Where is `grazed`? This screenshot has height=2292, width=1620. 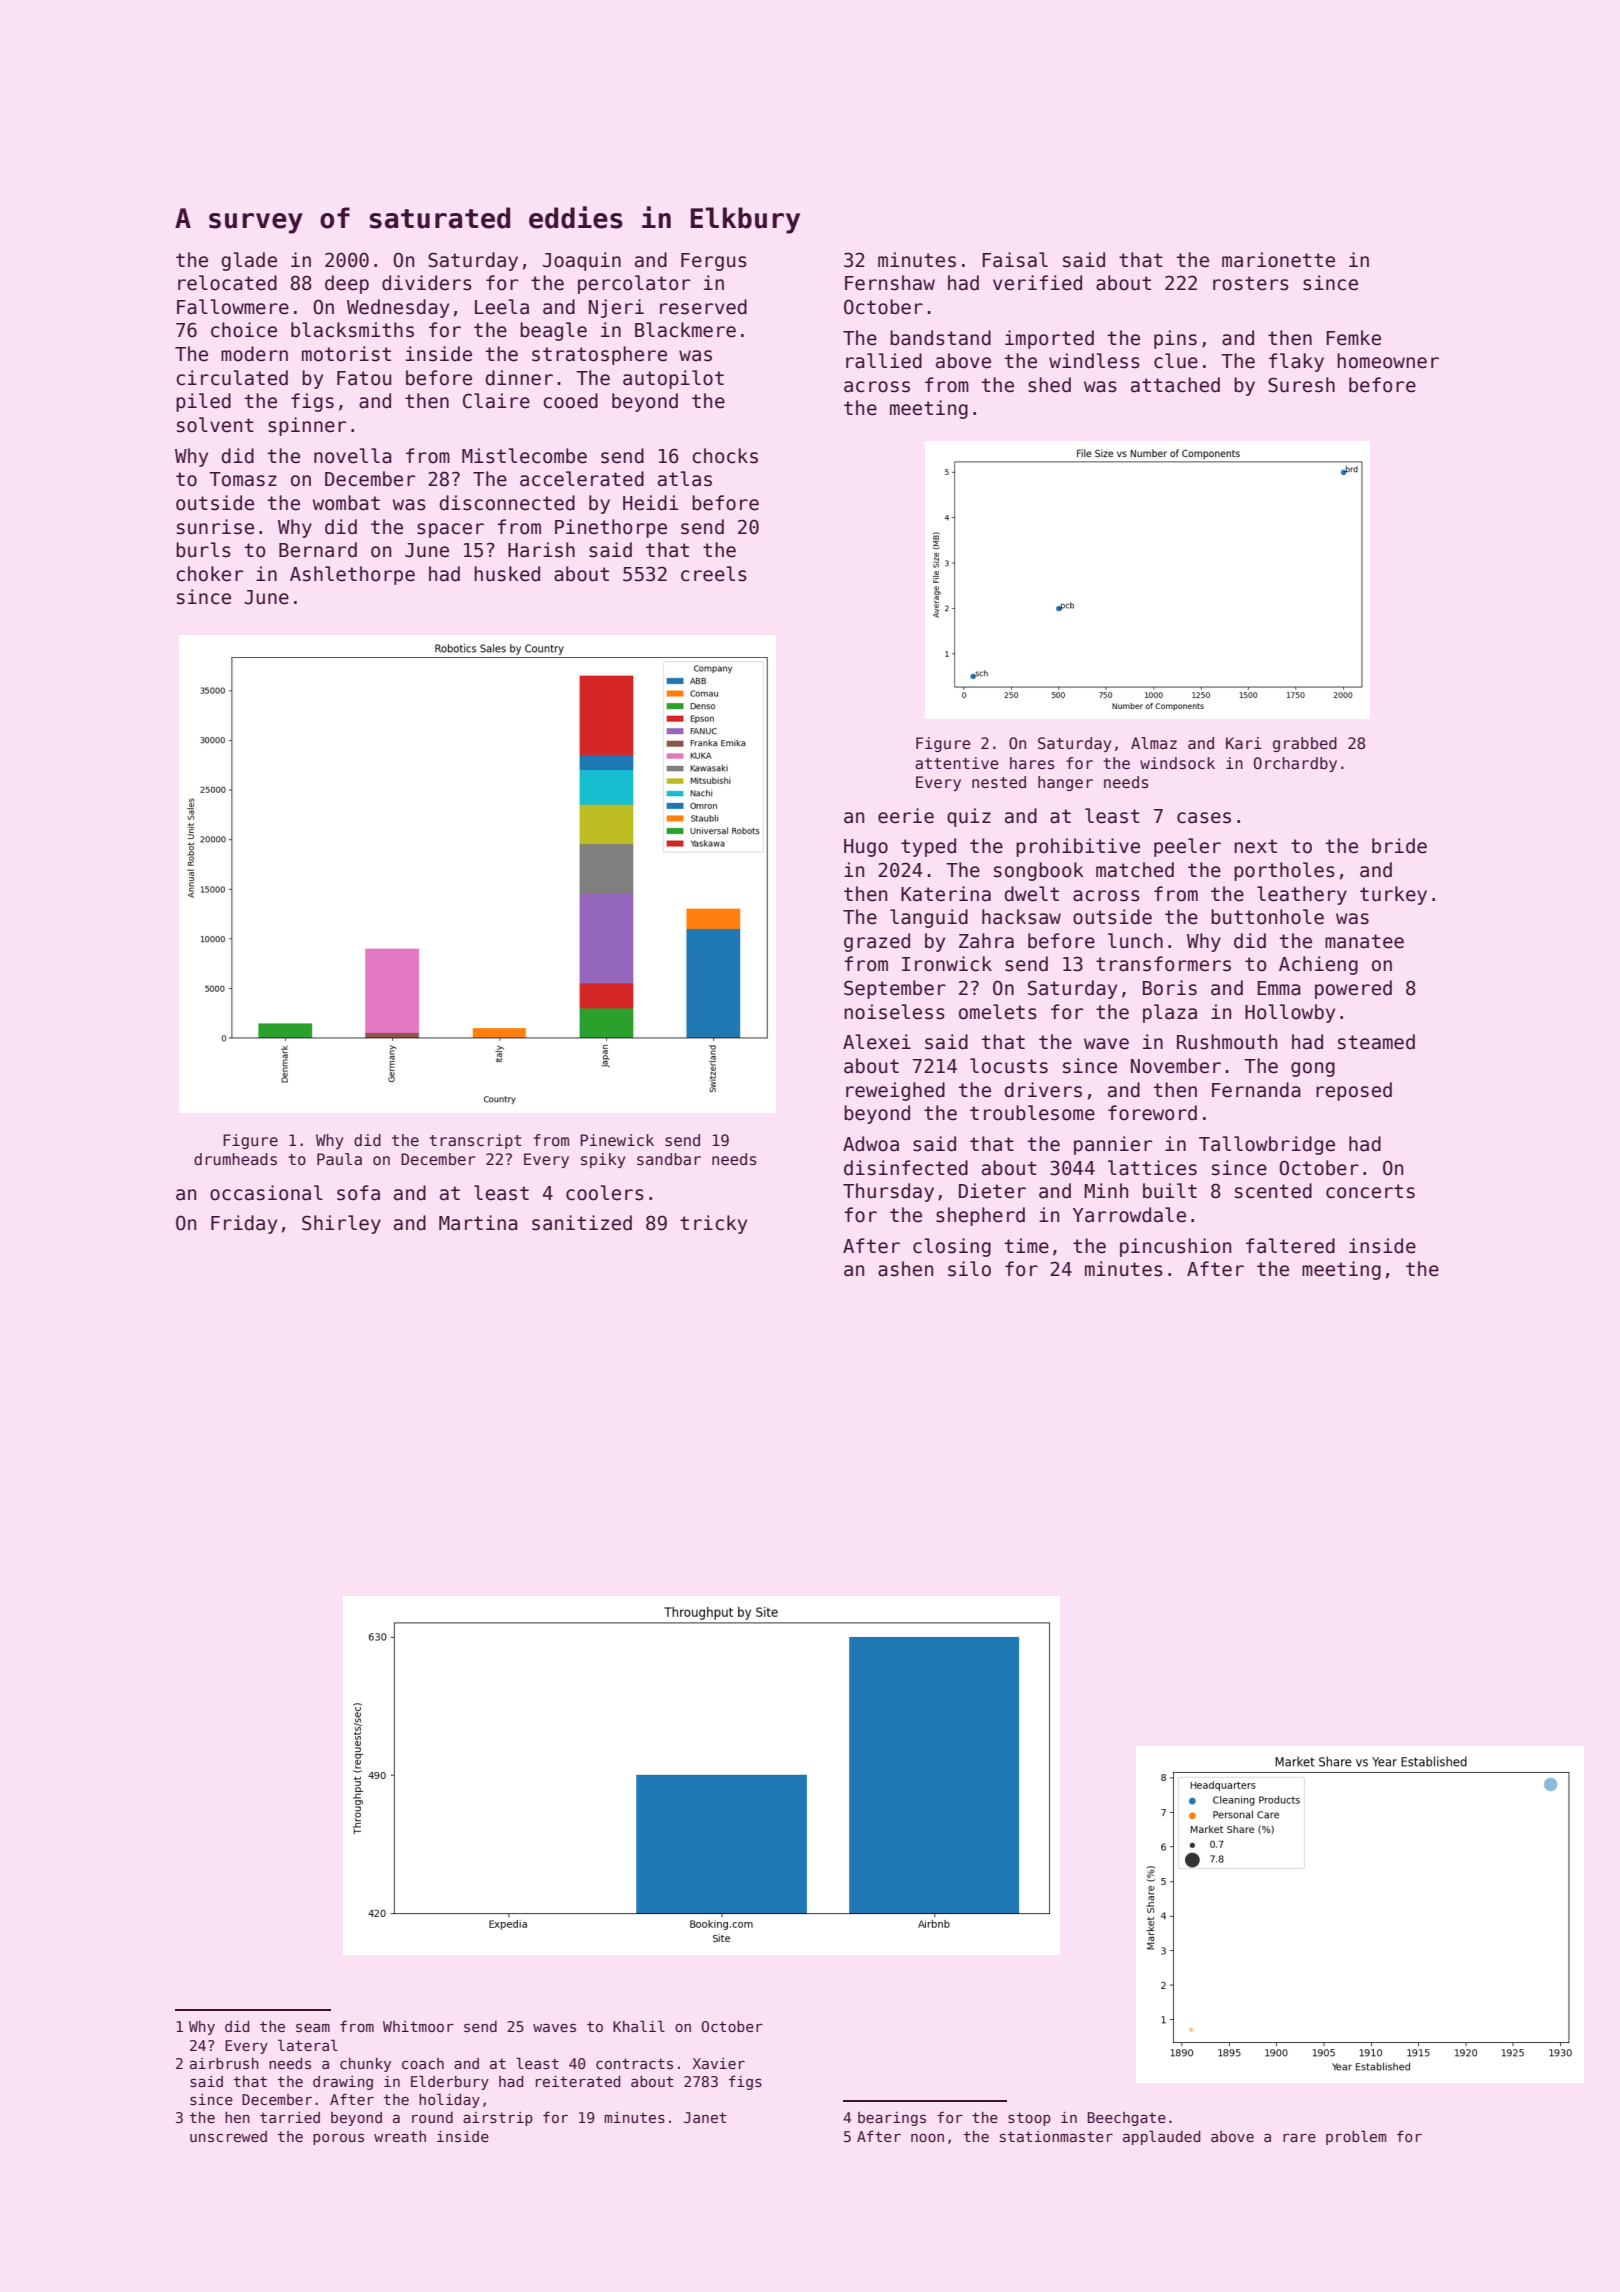
grazed is located at coordinates (877, 942).
